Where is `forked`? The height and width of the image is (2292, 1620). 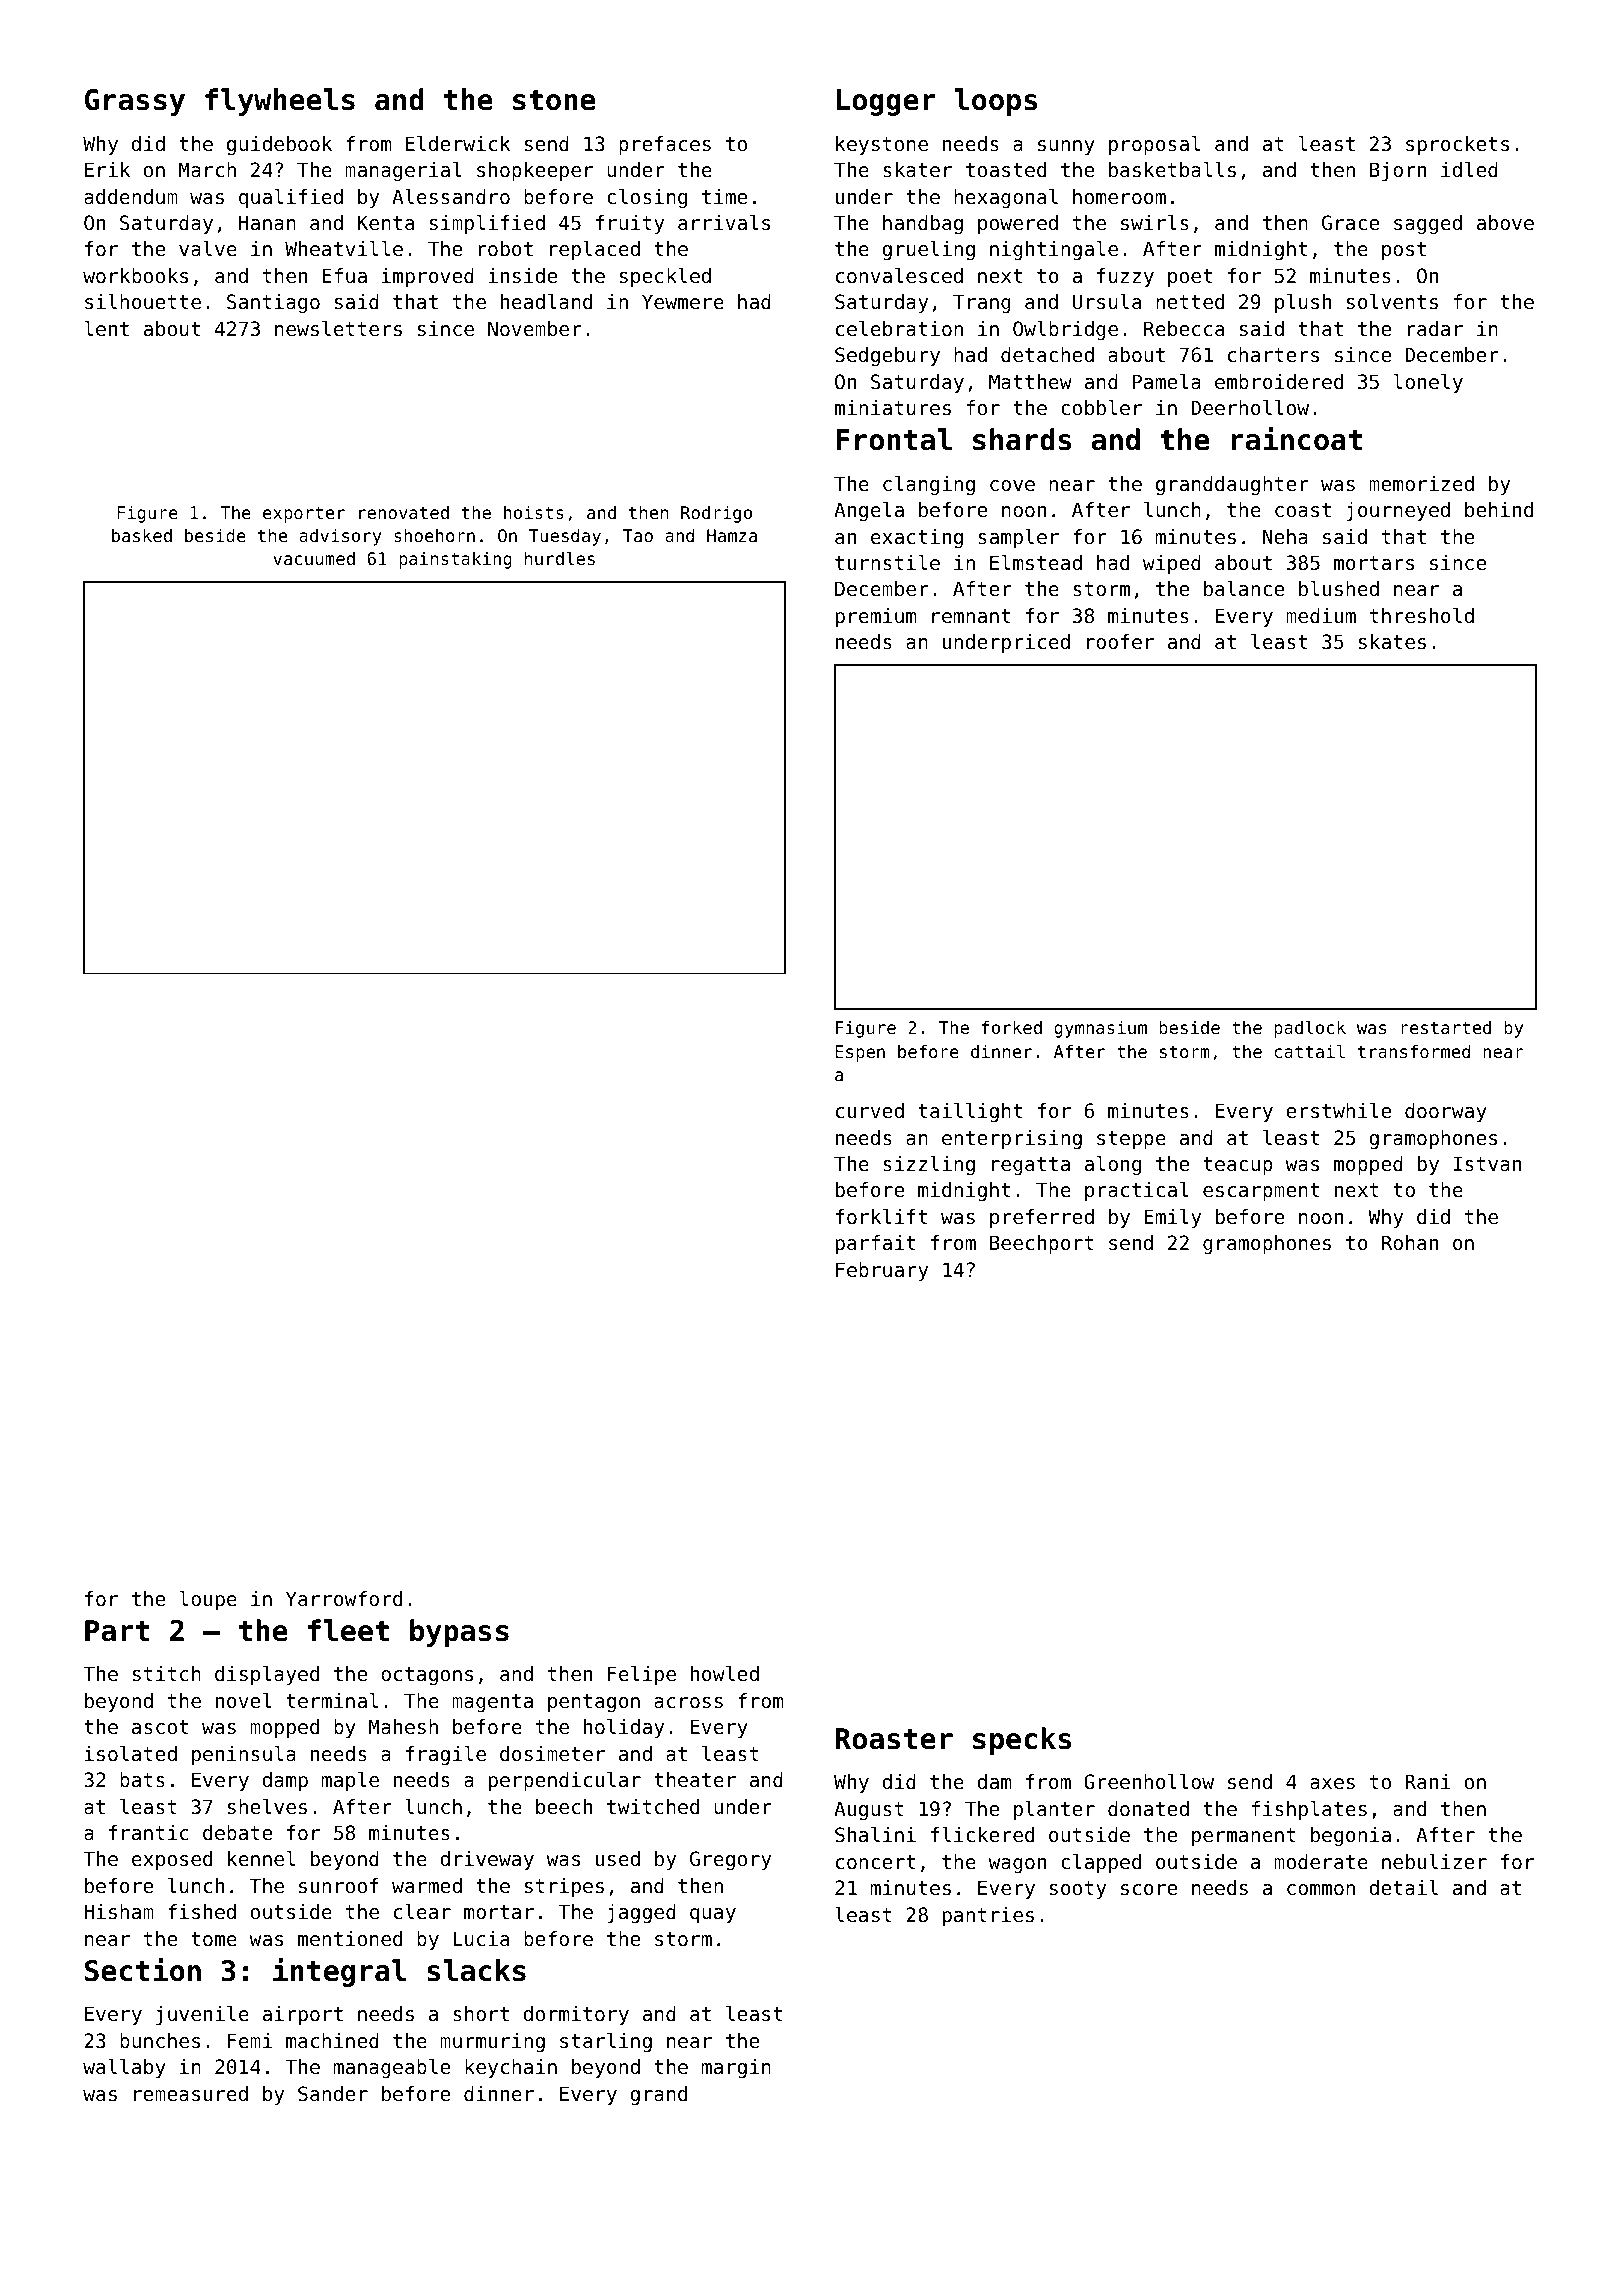
forked is located at coordinates (1012, 1027).
